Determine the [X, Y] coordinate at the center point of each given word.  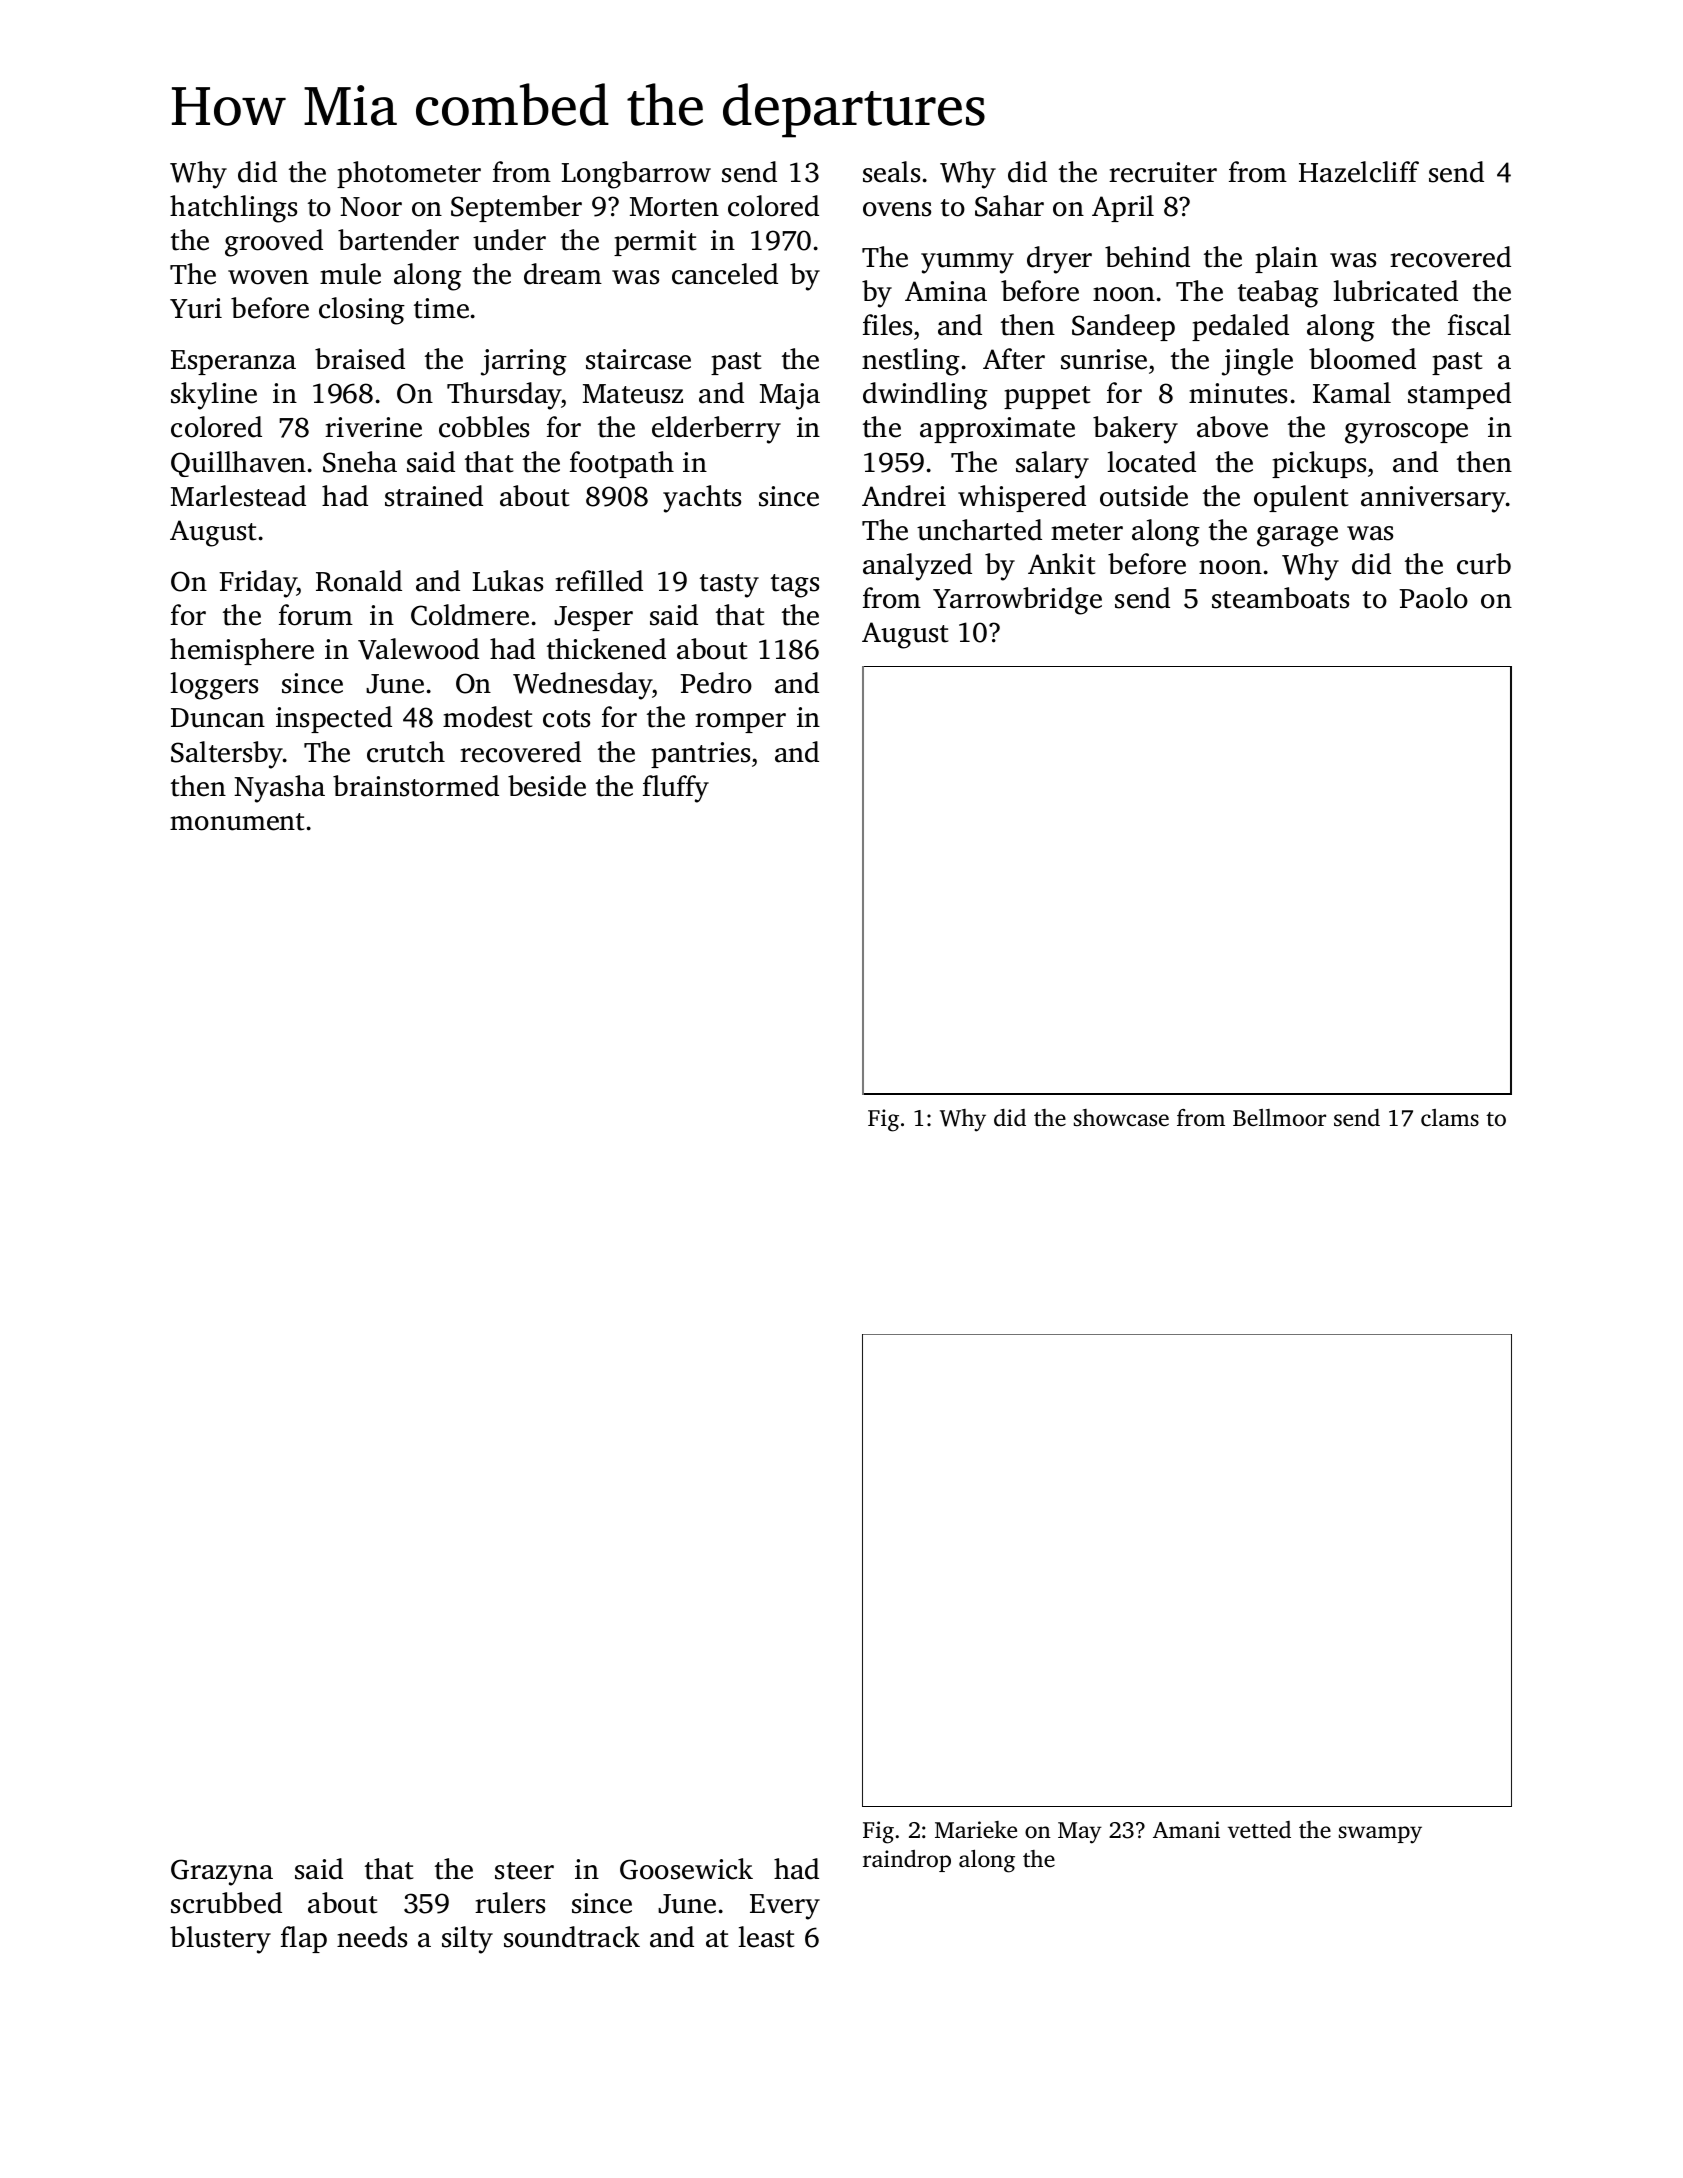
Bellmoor [1279, 1117]
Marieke [976, 1829]
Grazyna [222, 1872]
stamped [1459, 395]
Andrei [904, 496]
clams [1450, 1118]
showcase [1121, 1118]
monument [237, 822]
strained [434, 496]
